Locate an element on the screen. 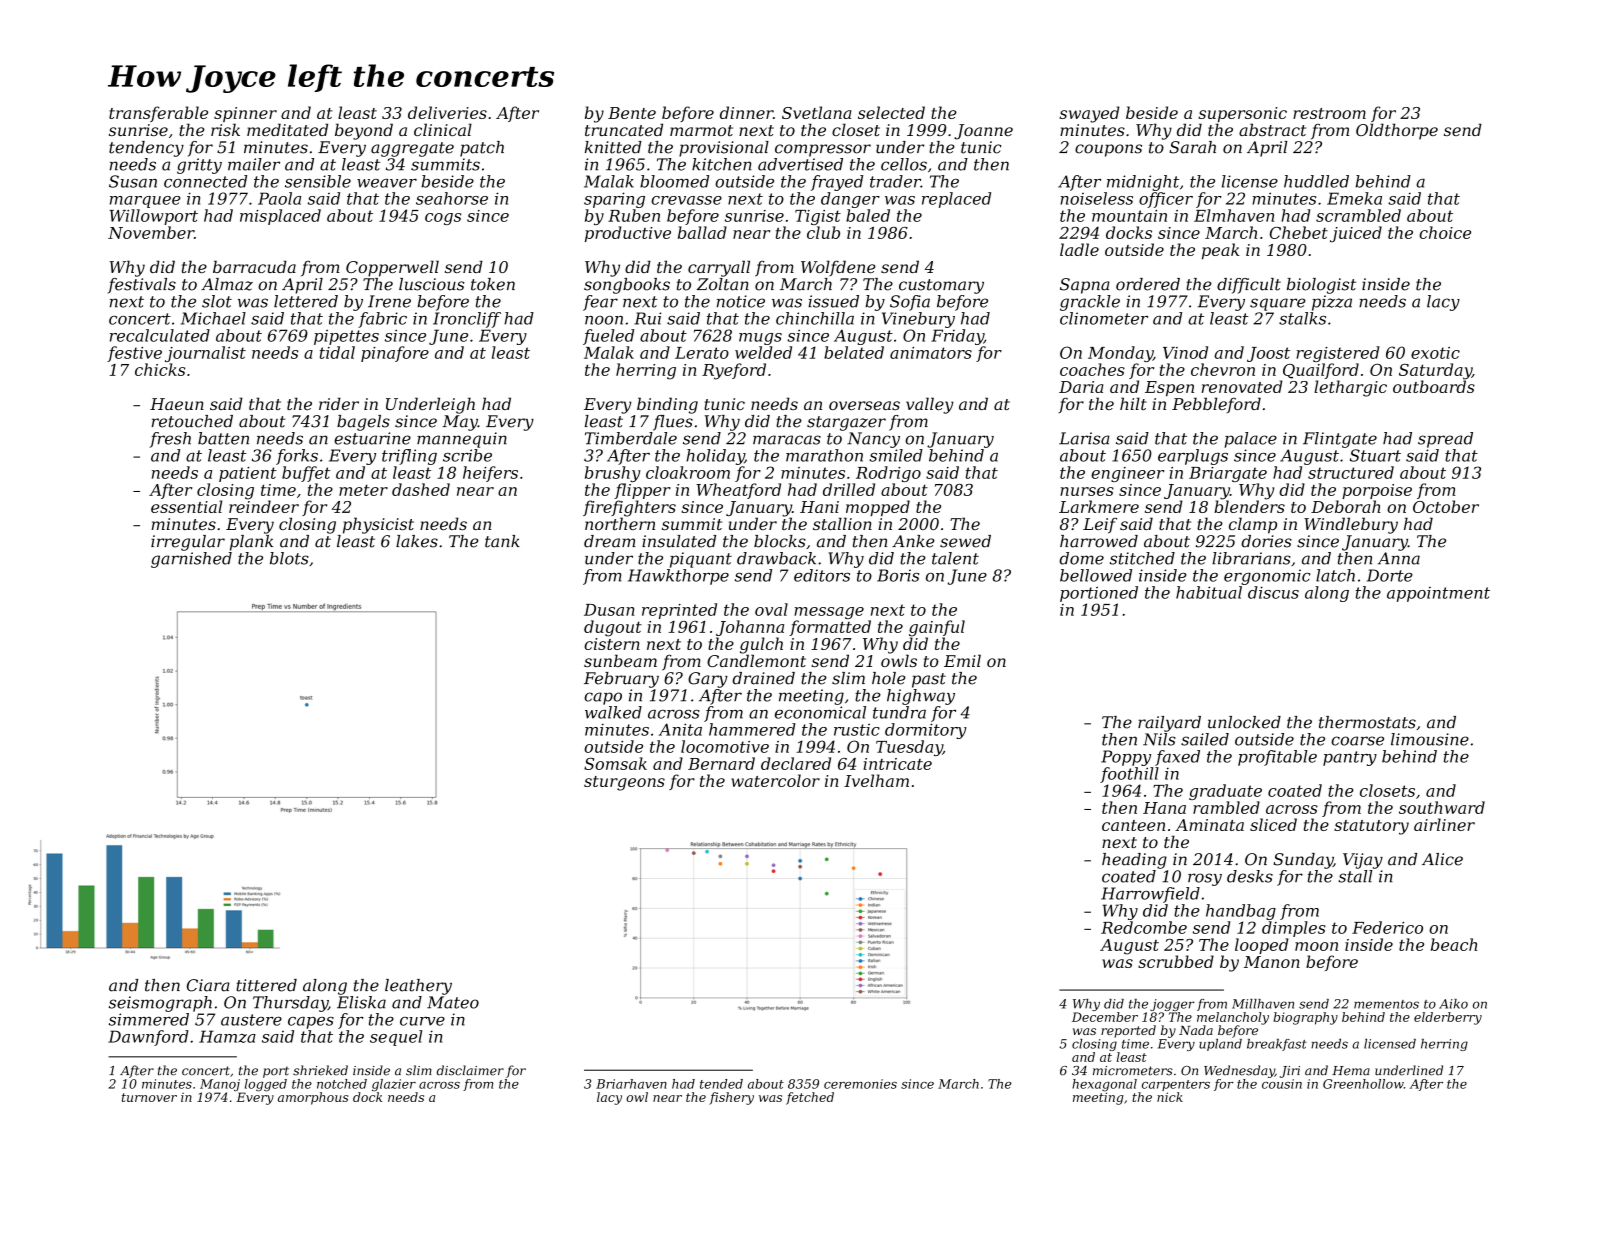  bellowed is located at coordinates (1096, 575).
